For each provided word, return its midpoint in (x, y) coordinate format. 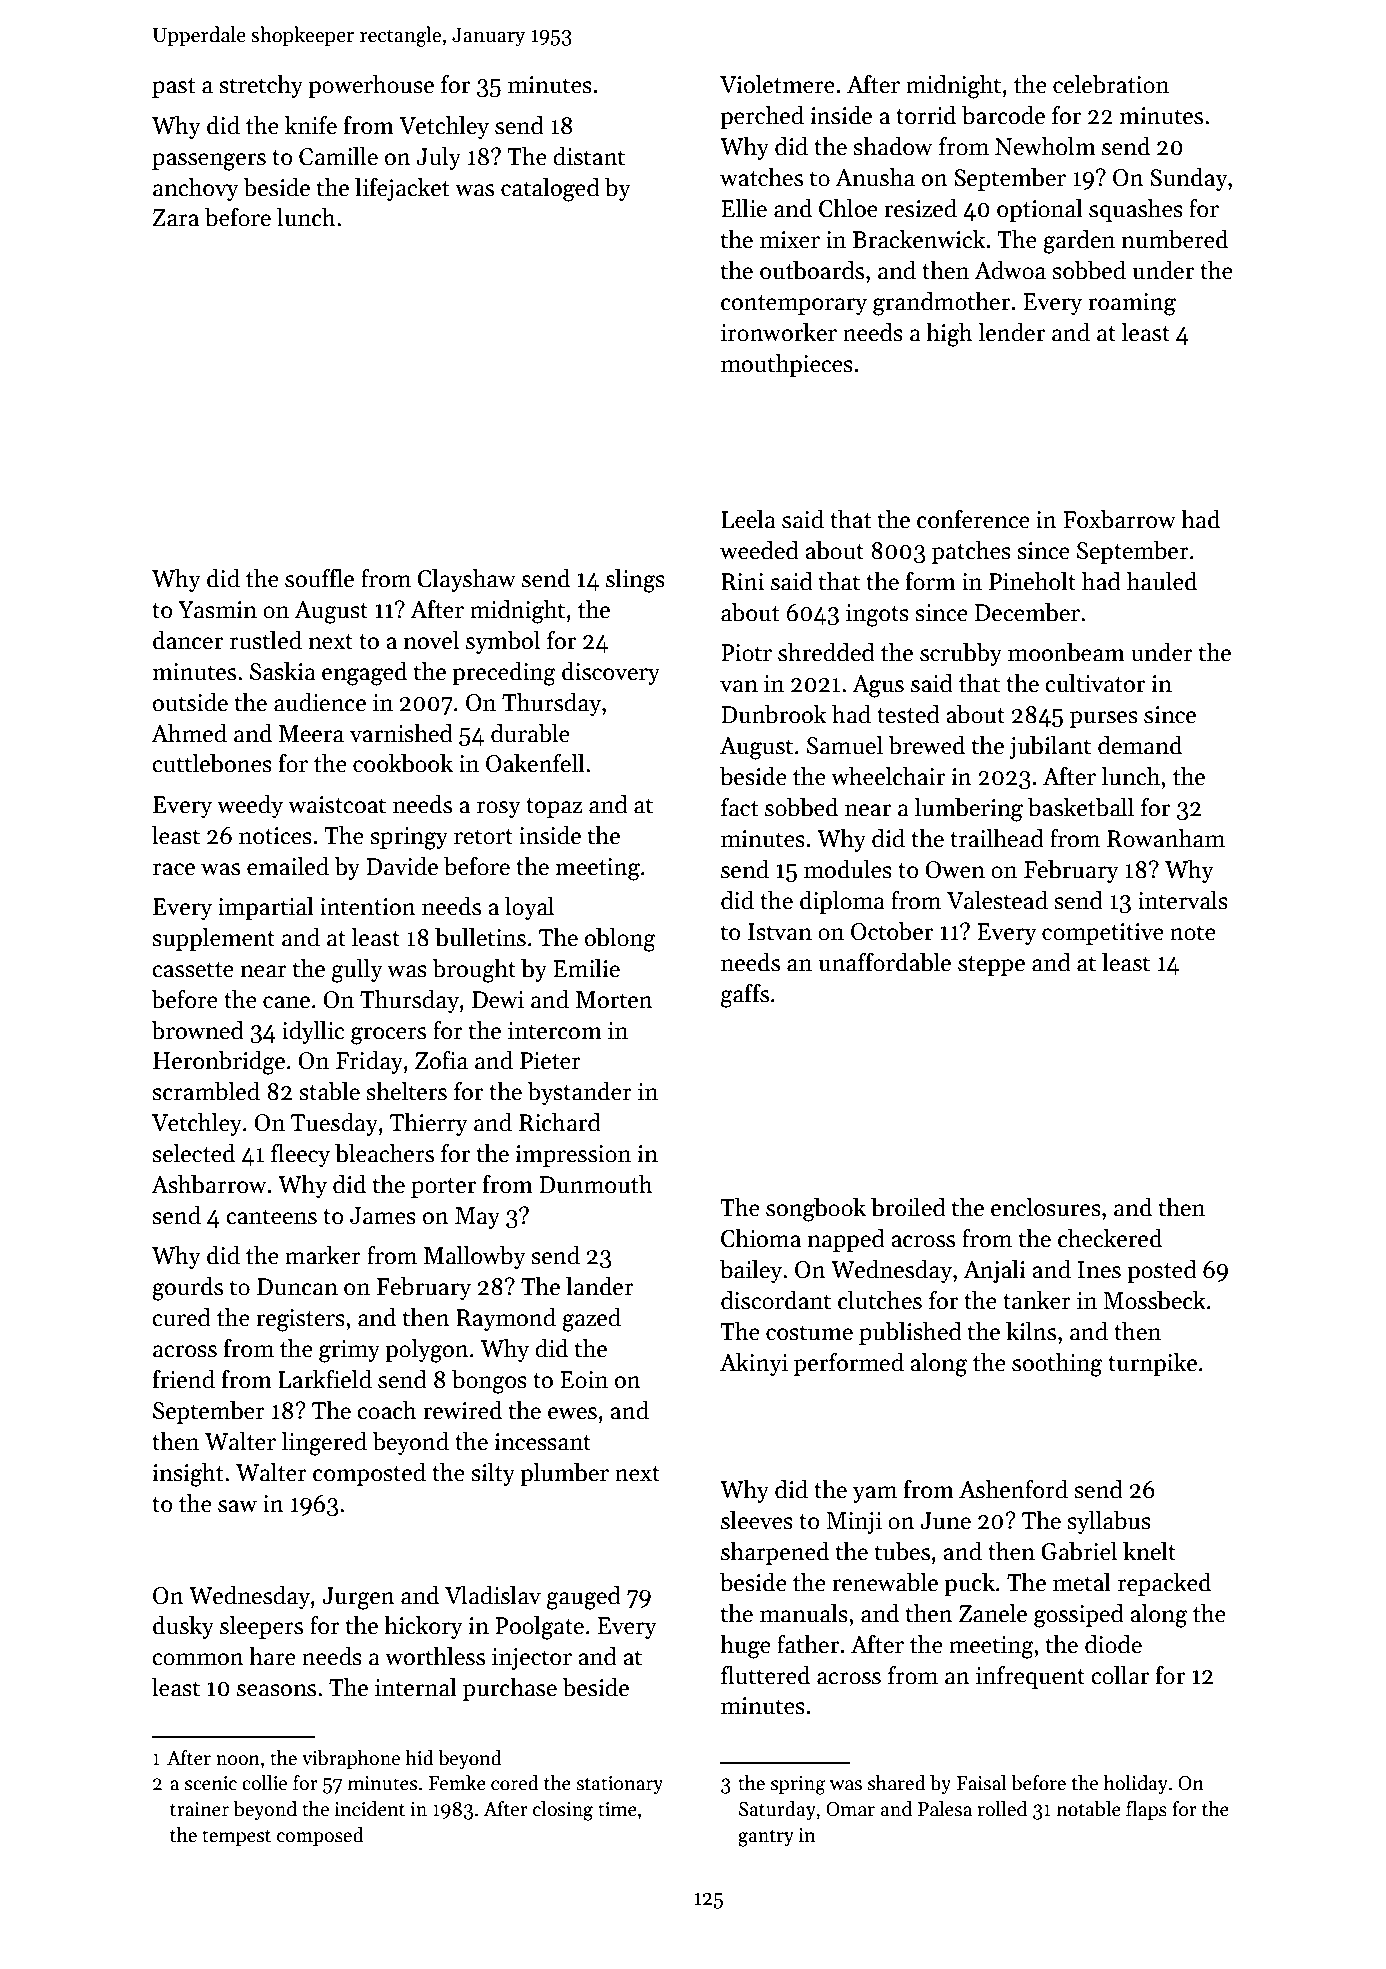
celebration (1111, 84)
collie (264, 1783)
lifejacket (402, 189)
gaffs (745, 996)
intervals (1183, 900)
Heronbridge (219, 1063)
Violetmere (777, 84)
